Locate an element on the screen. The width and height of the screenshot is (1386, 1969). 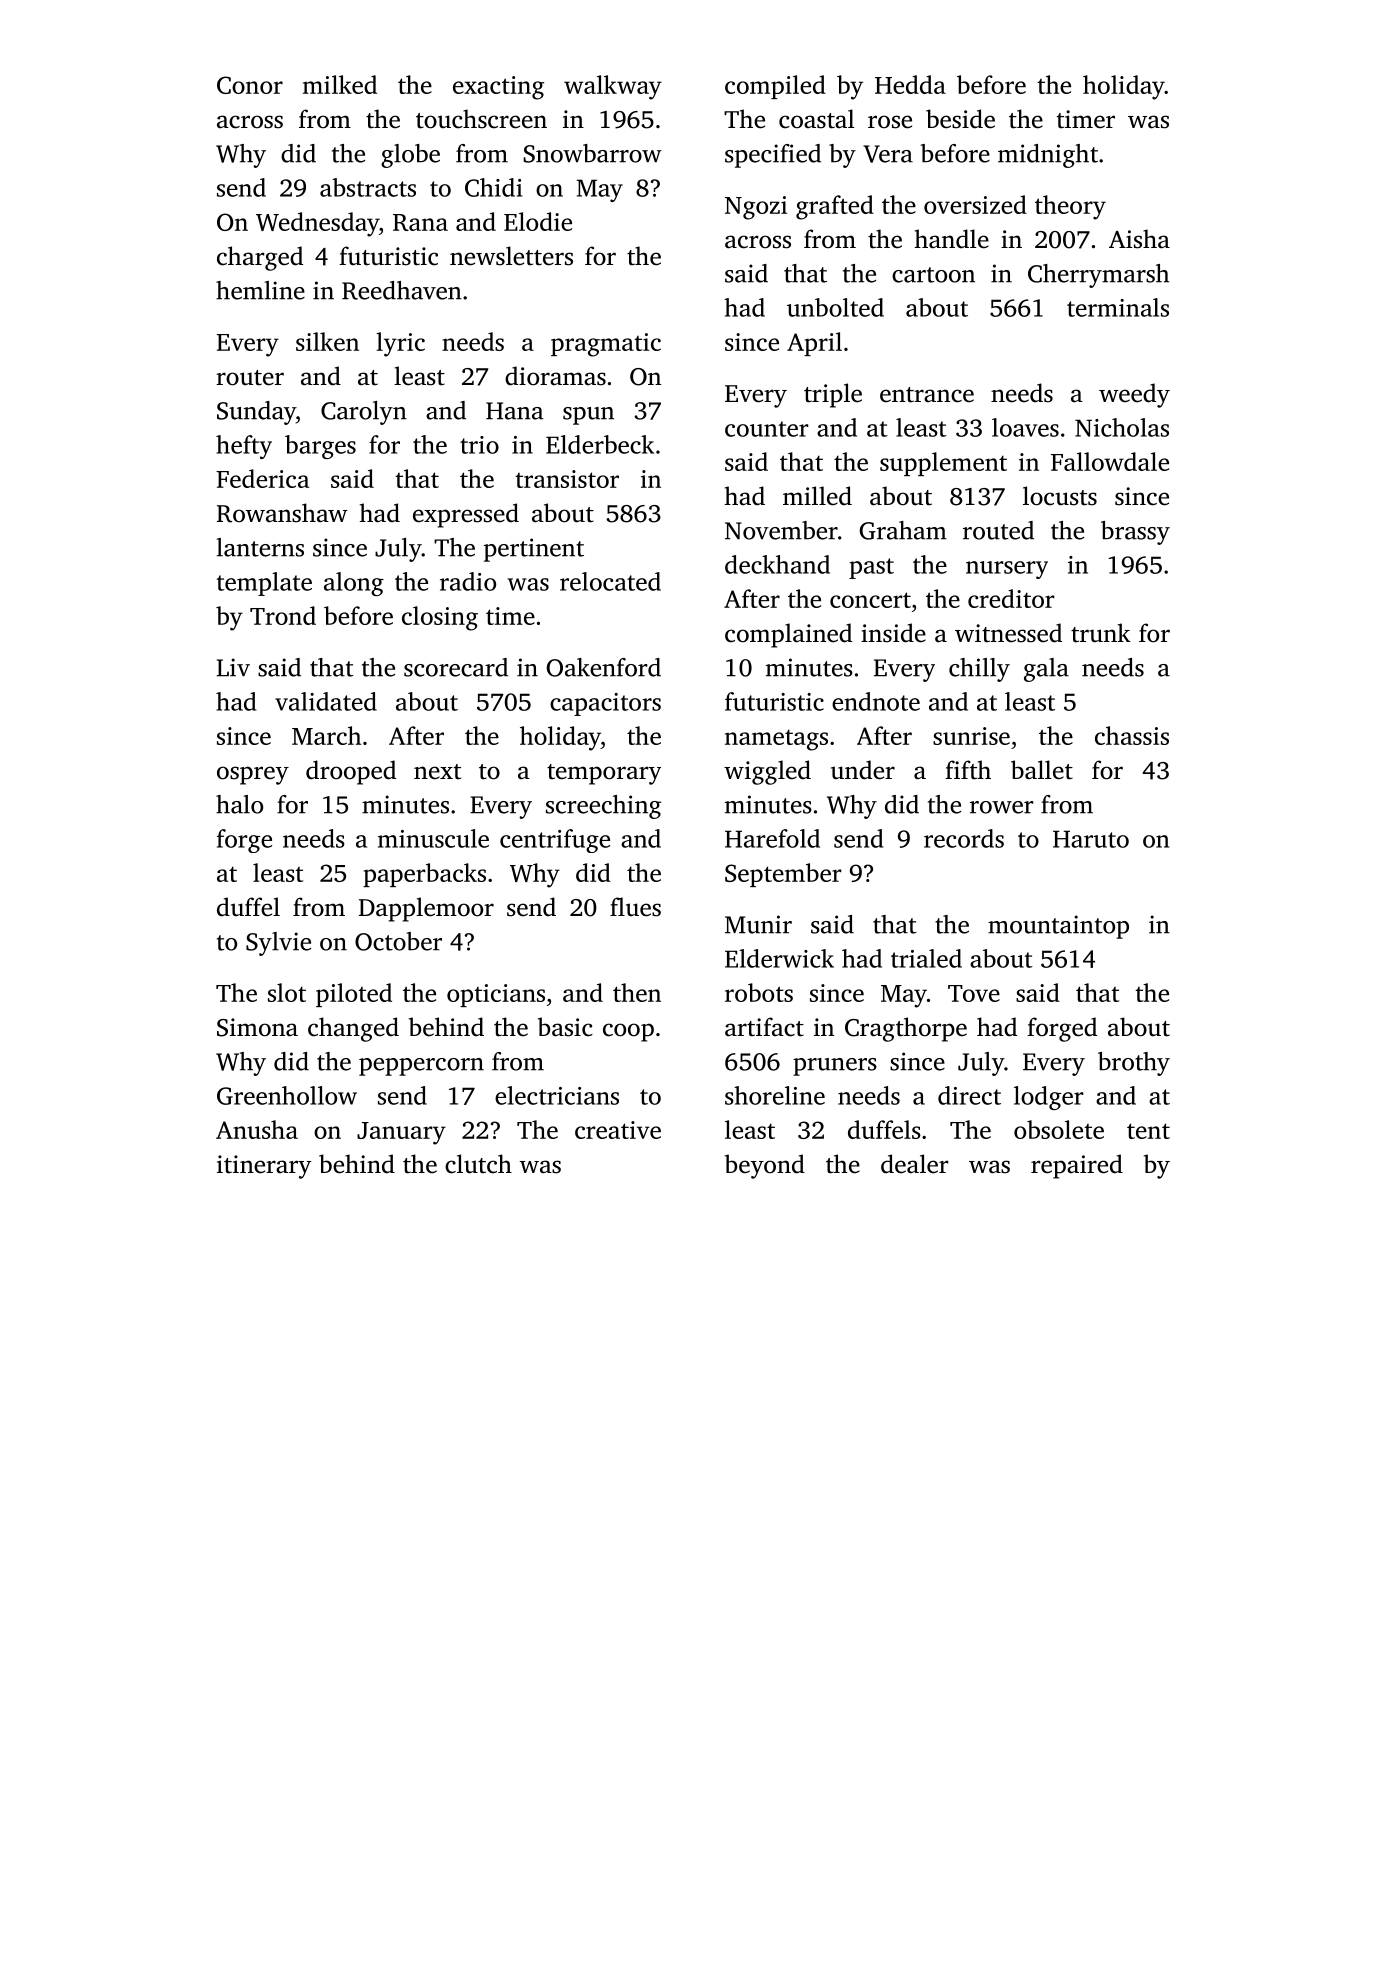
November is located at coordinates (781, 530).
